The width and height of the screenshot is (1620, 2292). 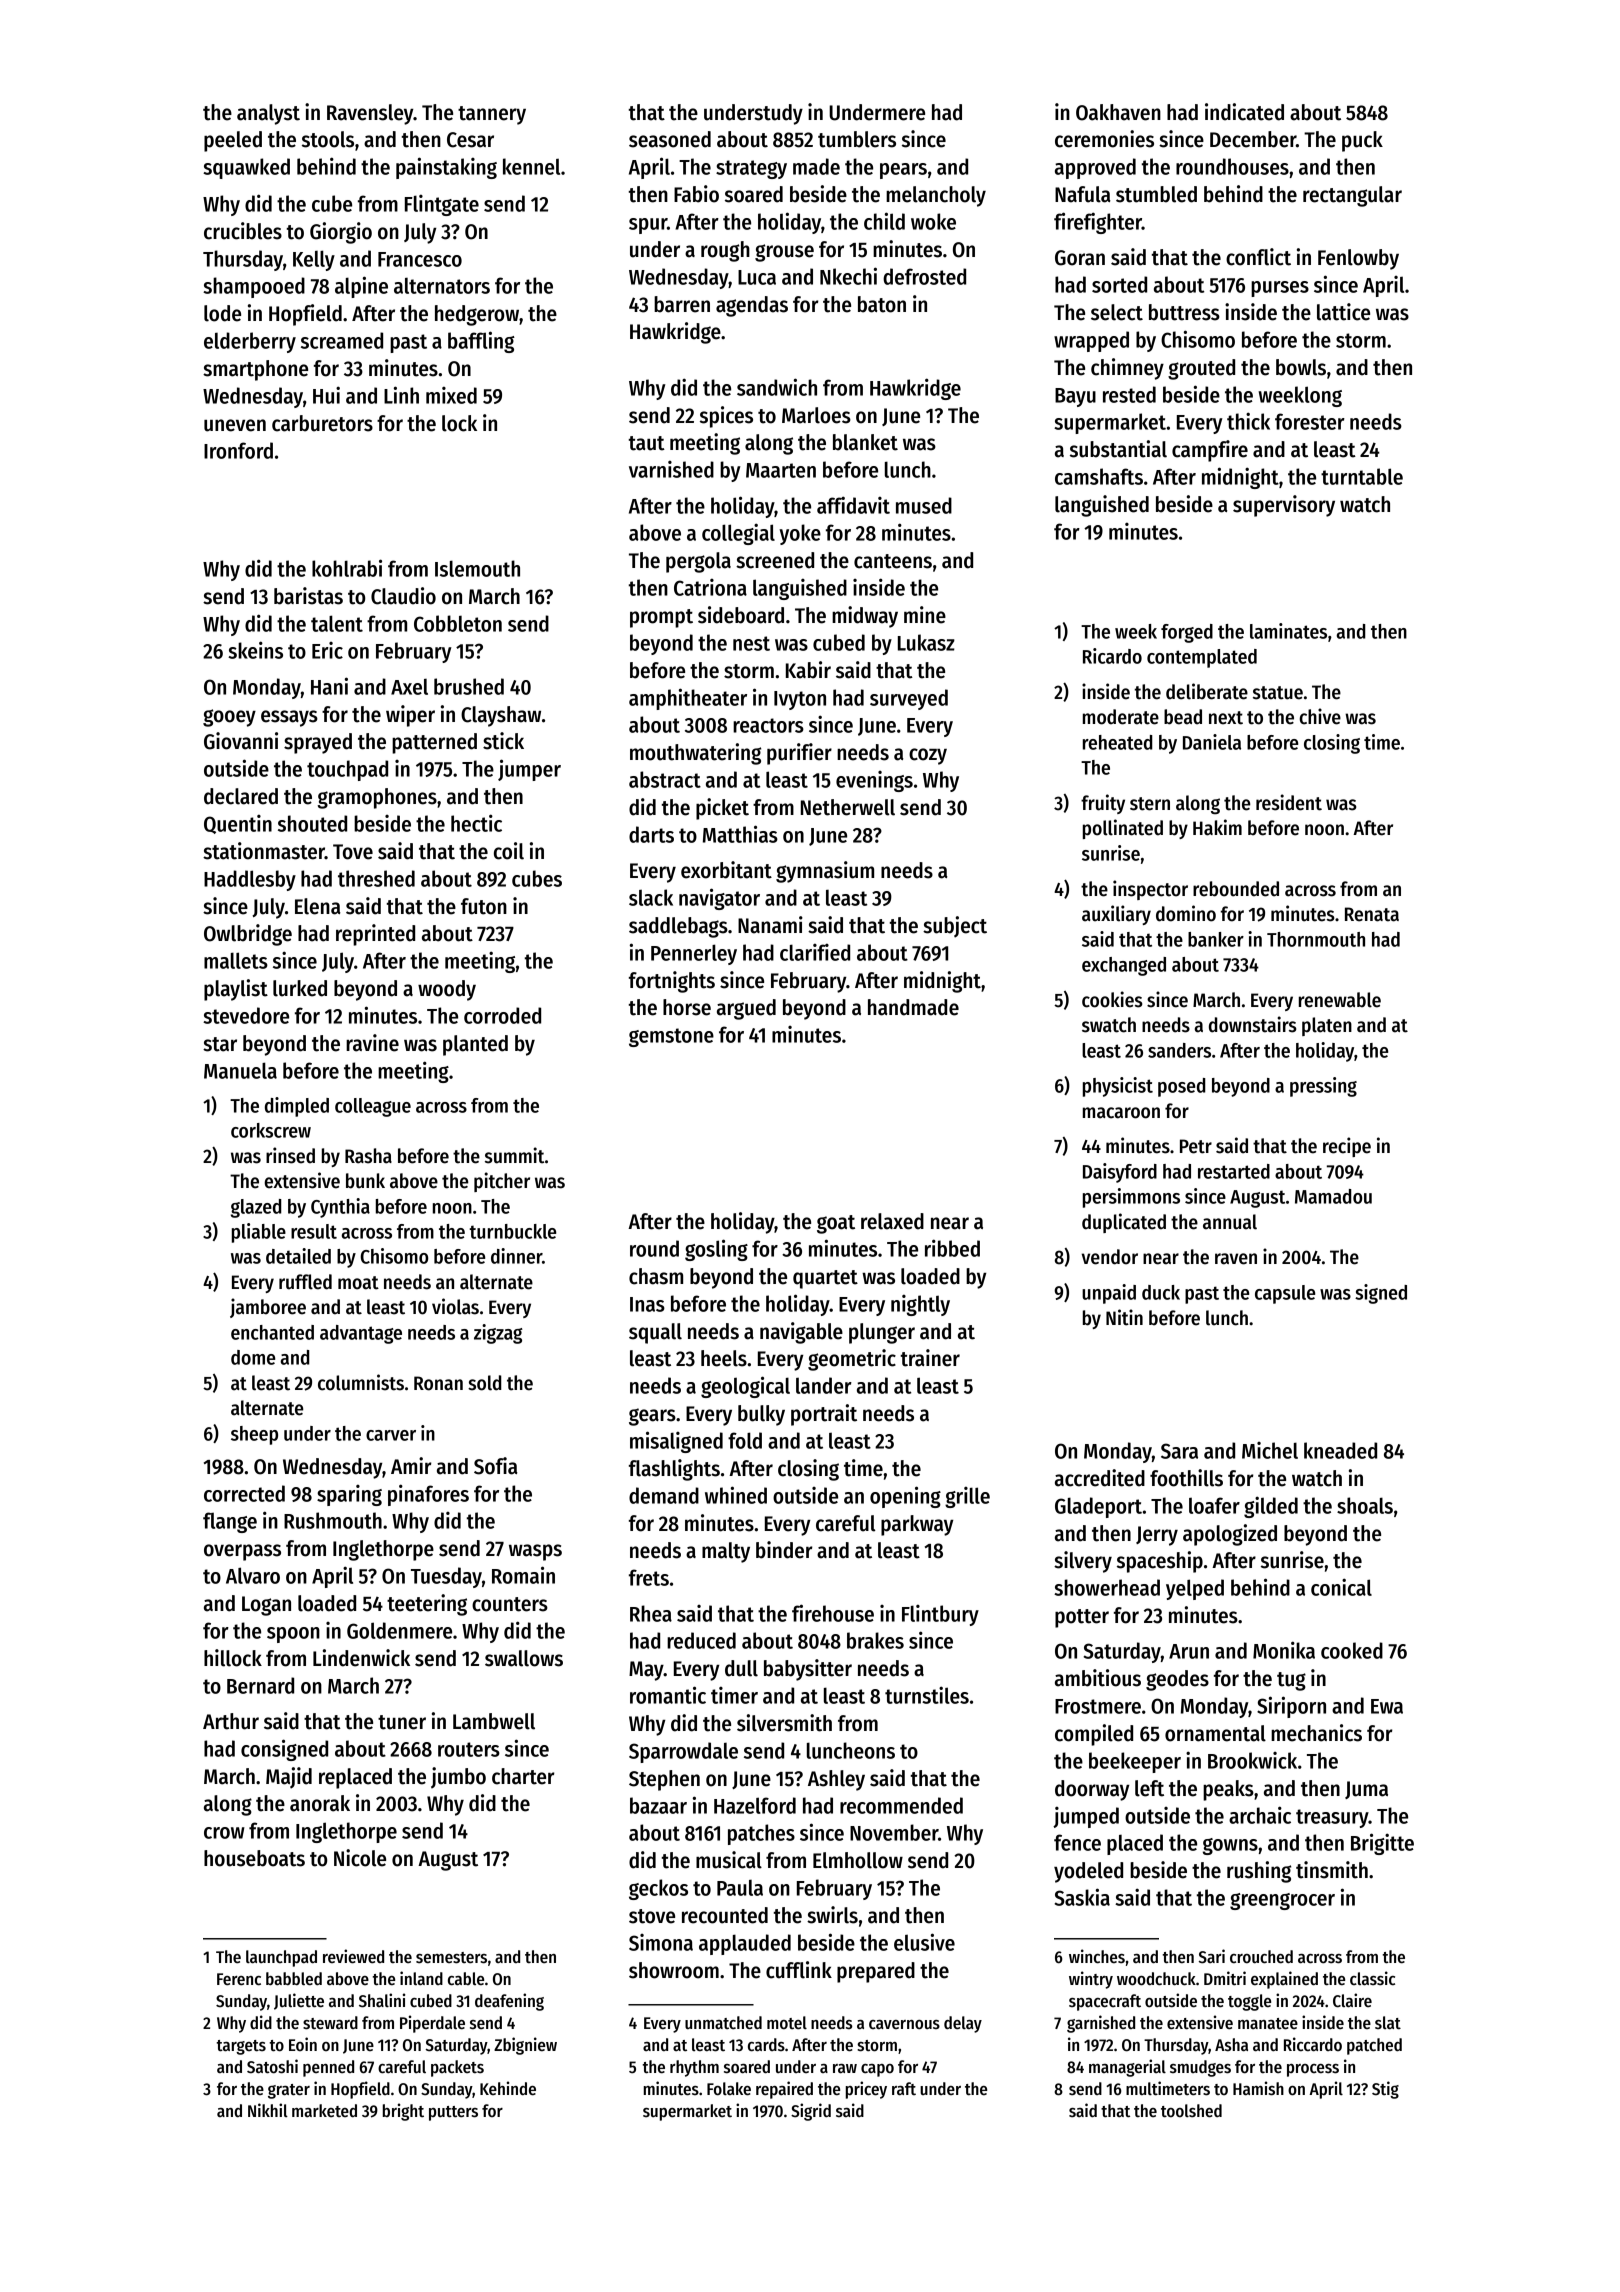 I want to click on campfire, so click(x=1210, y=451).
